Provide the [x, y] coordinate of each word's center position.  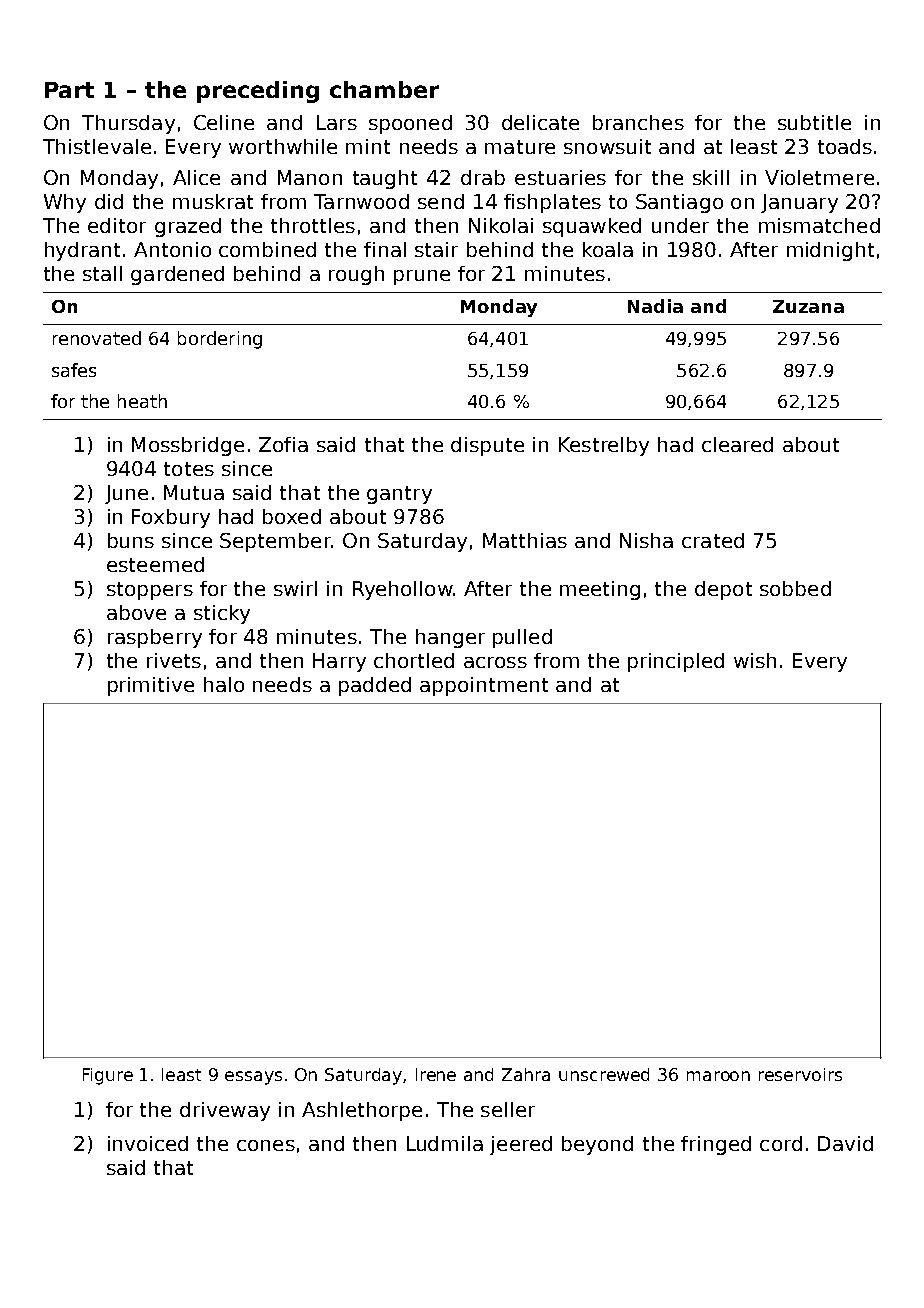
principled [676, 662]
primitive [151, 686]
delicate [540, 122]
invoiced [148, 1143]
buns [131, 540]
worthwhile [283, 146]
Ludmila [445, 1143]
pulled [522, 638]
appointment [484, 686]
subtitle [814, 122]
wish [755, 660]
